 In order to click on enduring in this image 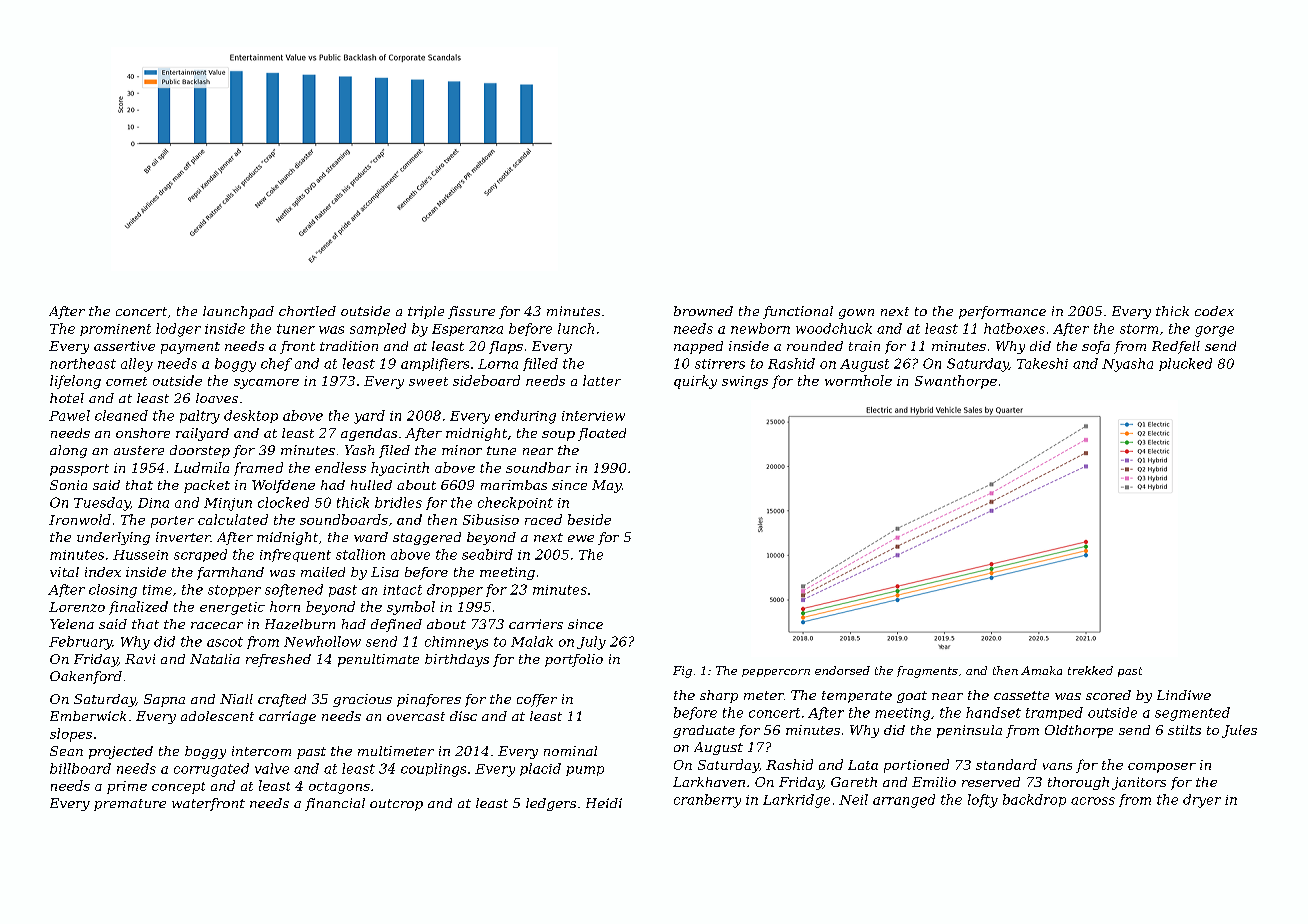, I will do `click(525, 417)`.
